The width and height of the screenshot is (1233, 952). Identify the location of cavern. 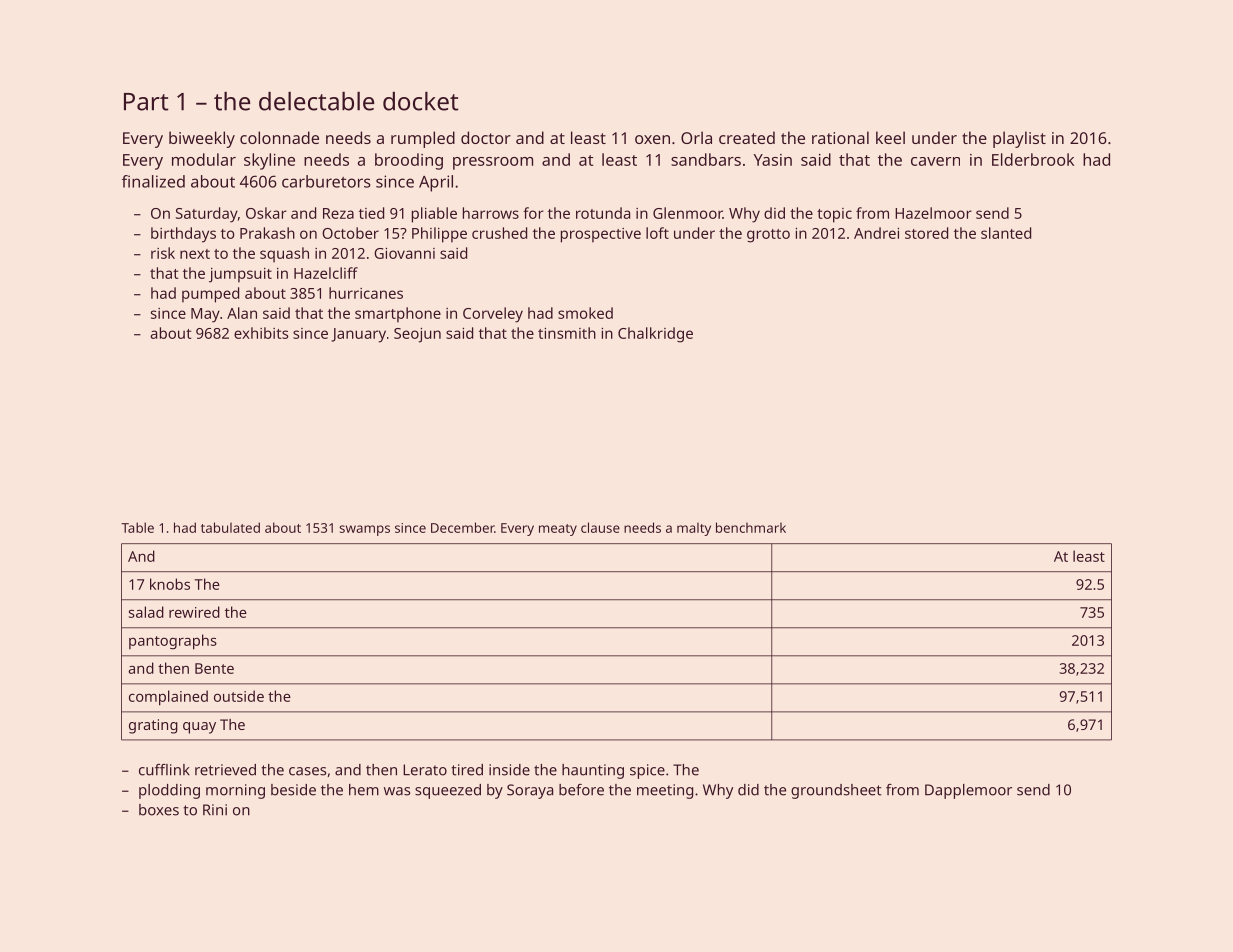
(935, 161).
